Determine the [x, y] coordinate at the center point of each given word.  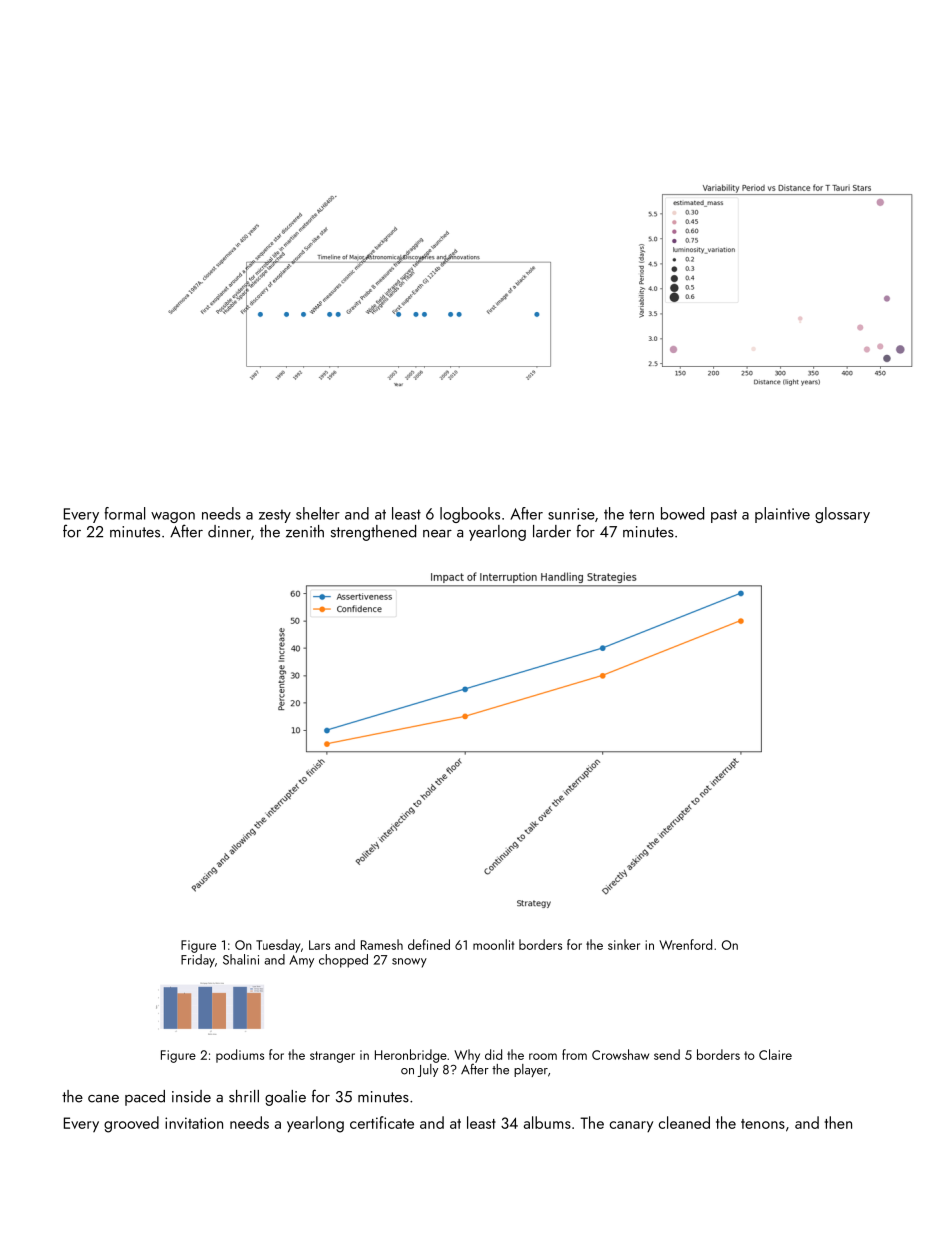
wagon [173, 517]
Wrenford [685, 944]
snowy [409, 963]
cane [103, 1099]
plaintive [782, 515]
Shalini [241, 959]
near [437, 534]
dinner [229, 531]
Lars [319, 945]
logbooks [470, 515]
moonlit [493, 944]
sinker [624, 944]
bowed [682, 513]
